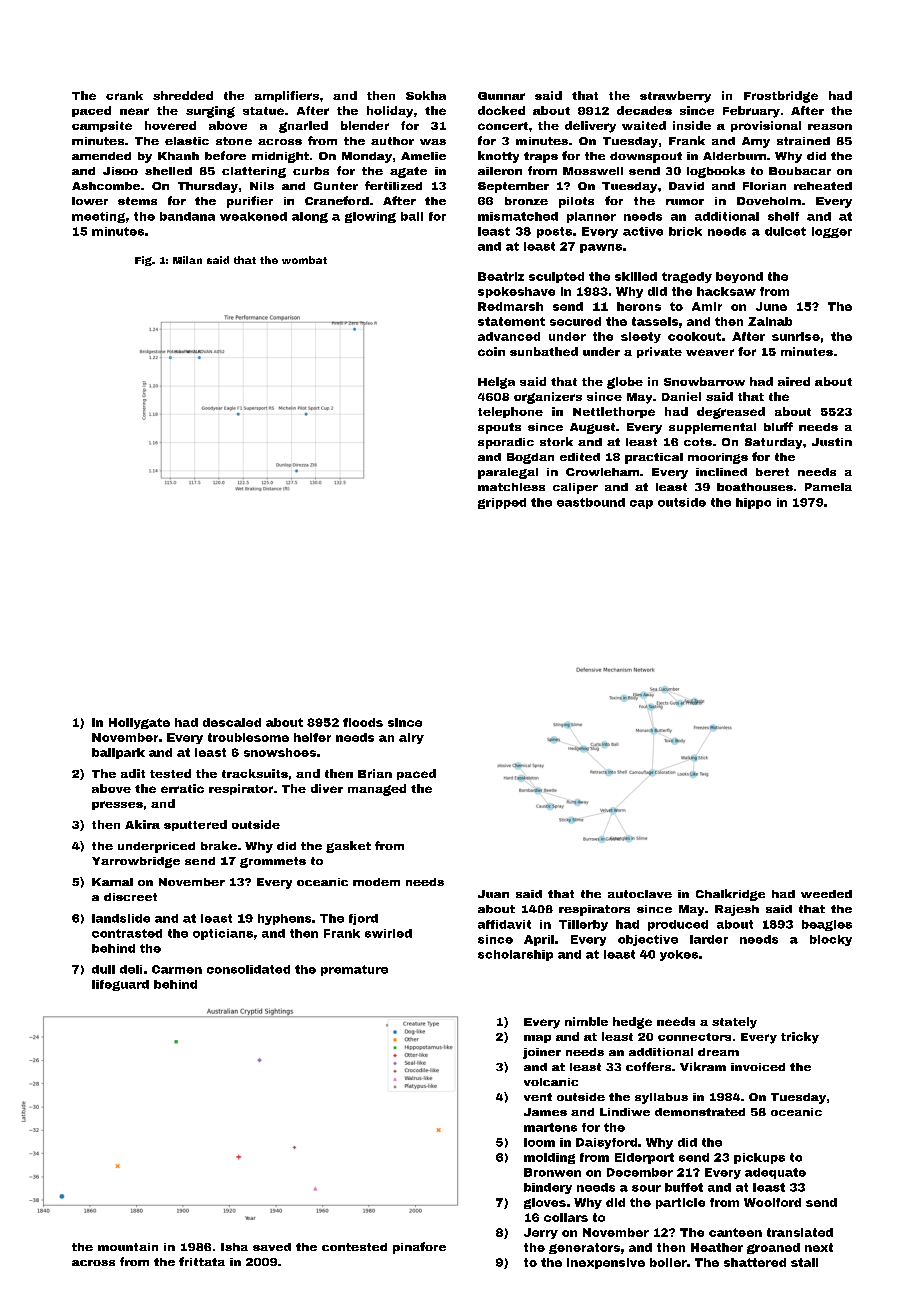 This screenshot has width=924, height=1308. What do you see at coordinates (826, 894) in the screenshot?
I see `weeded` at bounding box center [826, 894].
